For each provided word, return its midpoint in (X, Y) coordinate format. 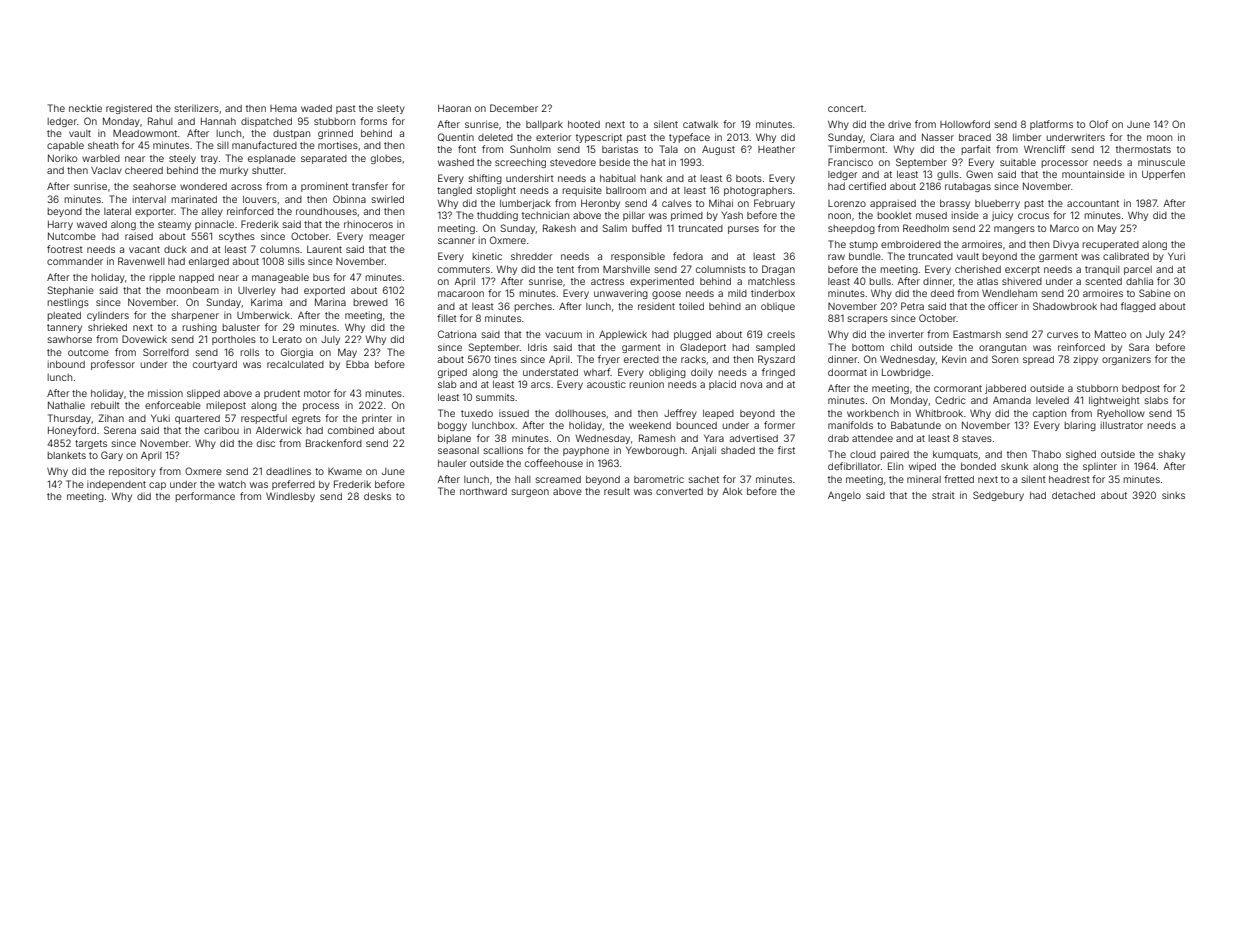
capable (65, 146)
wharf (597, 372)
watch (232, 484)
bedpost (1141, 389)
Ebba (357, 364)
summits (495, 397)
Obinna (349, 199)
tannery (64, 328)
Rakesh (559, 228)
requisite (582, 191)
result (617, 491)
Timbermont (856, 149)
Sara (1139, 347)
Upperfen (1163, 175)
